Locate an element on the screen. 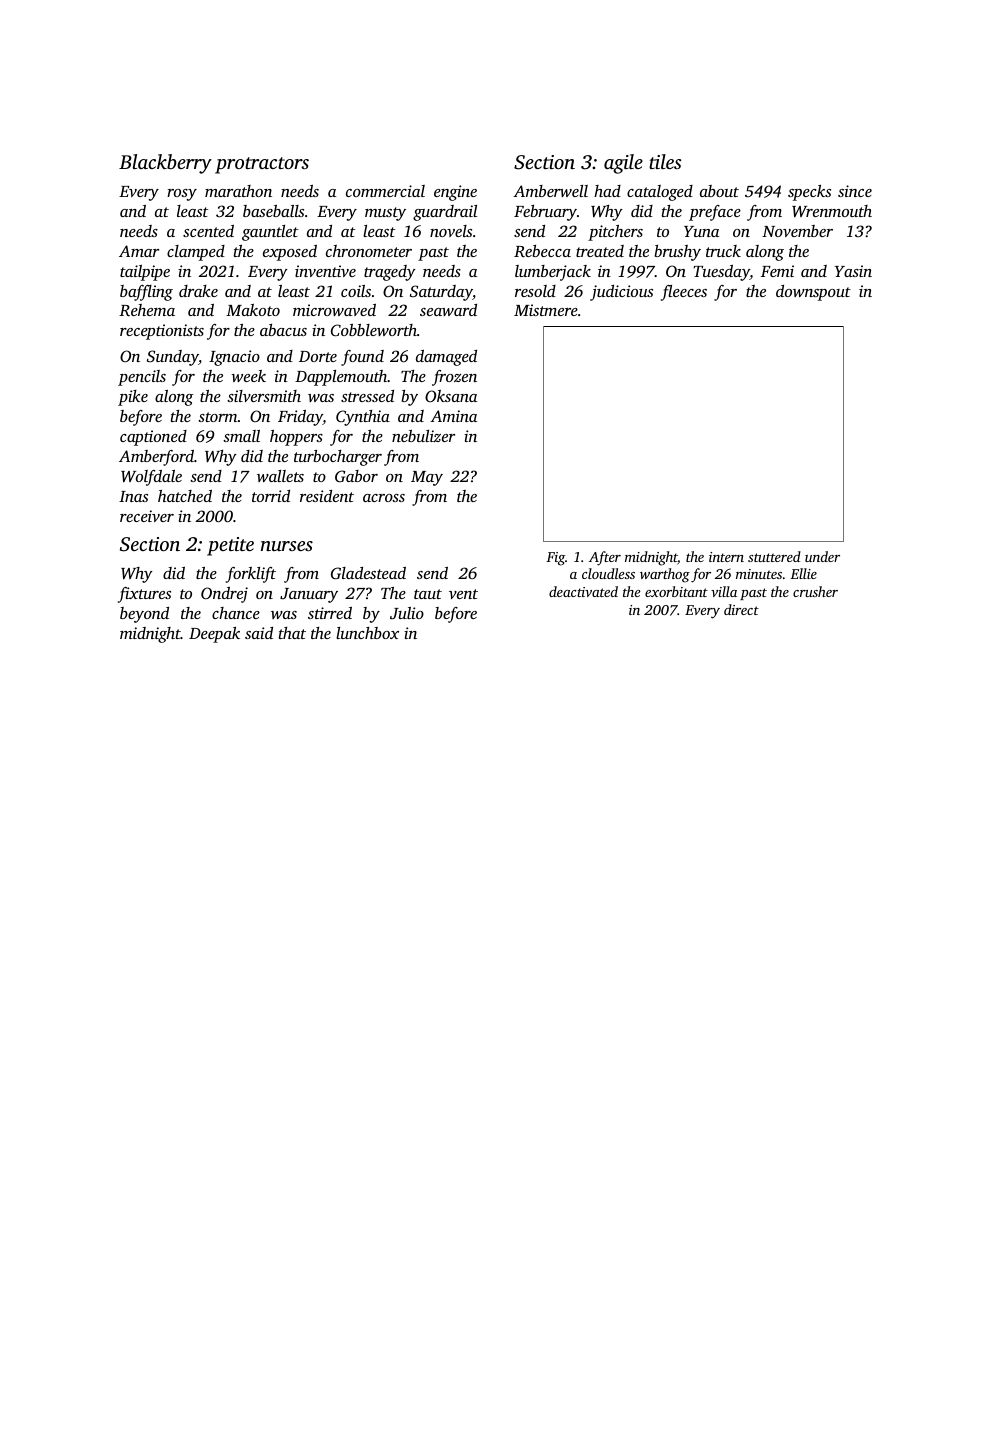  lunchbox is located at coordinates (367, 633).
